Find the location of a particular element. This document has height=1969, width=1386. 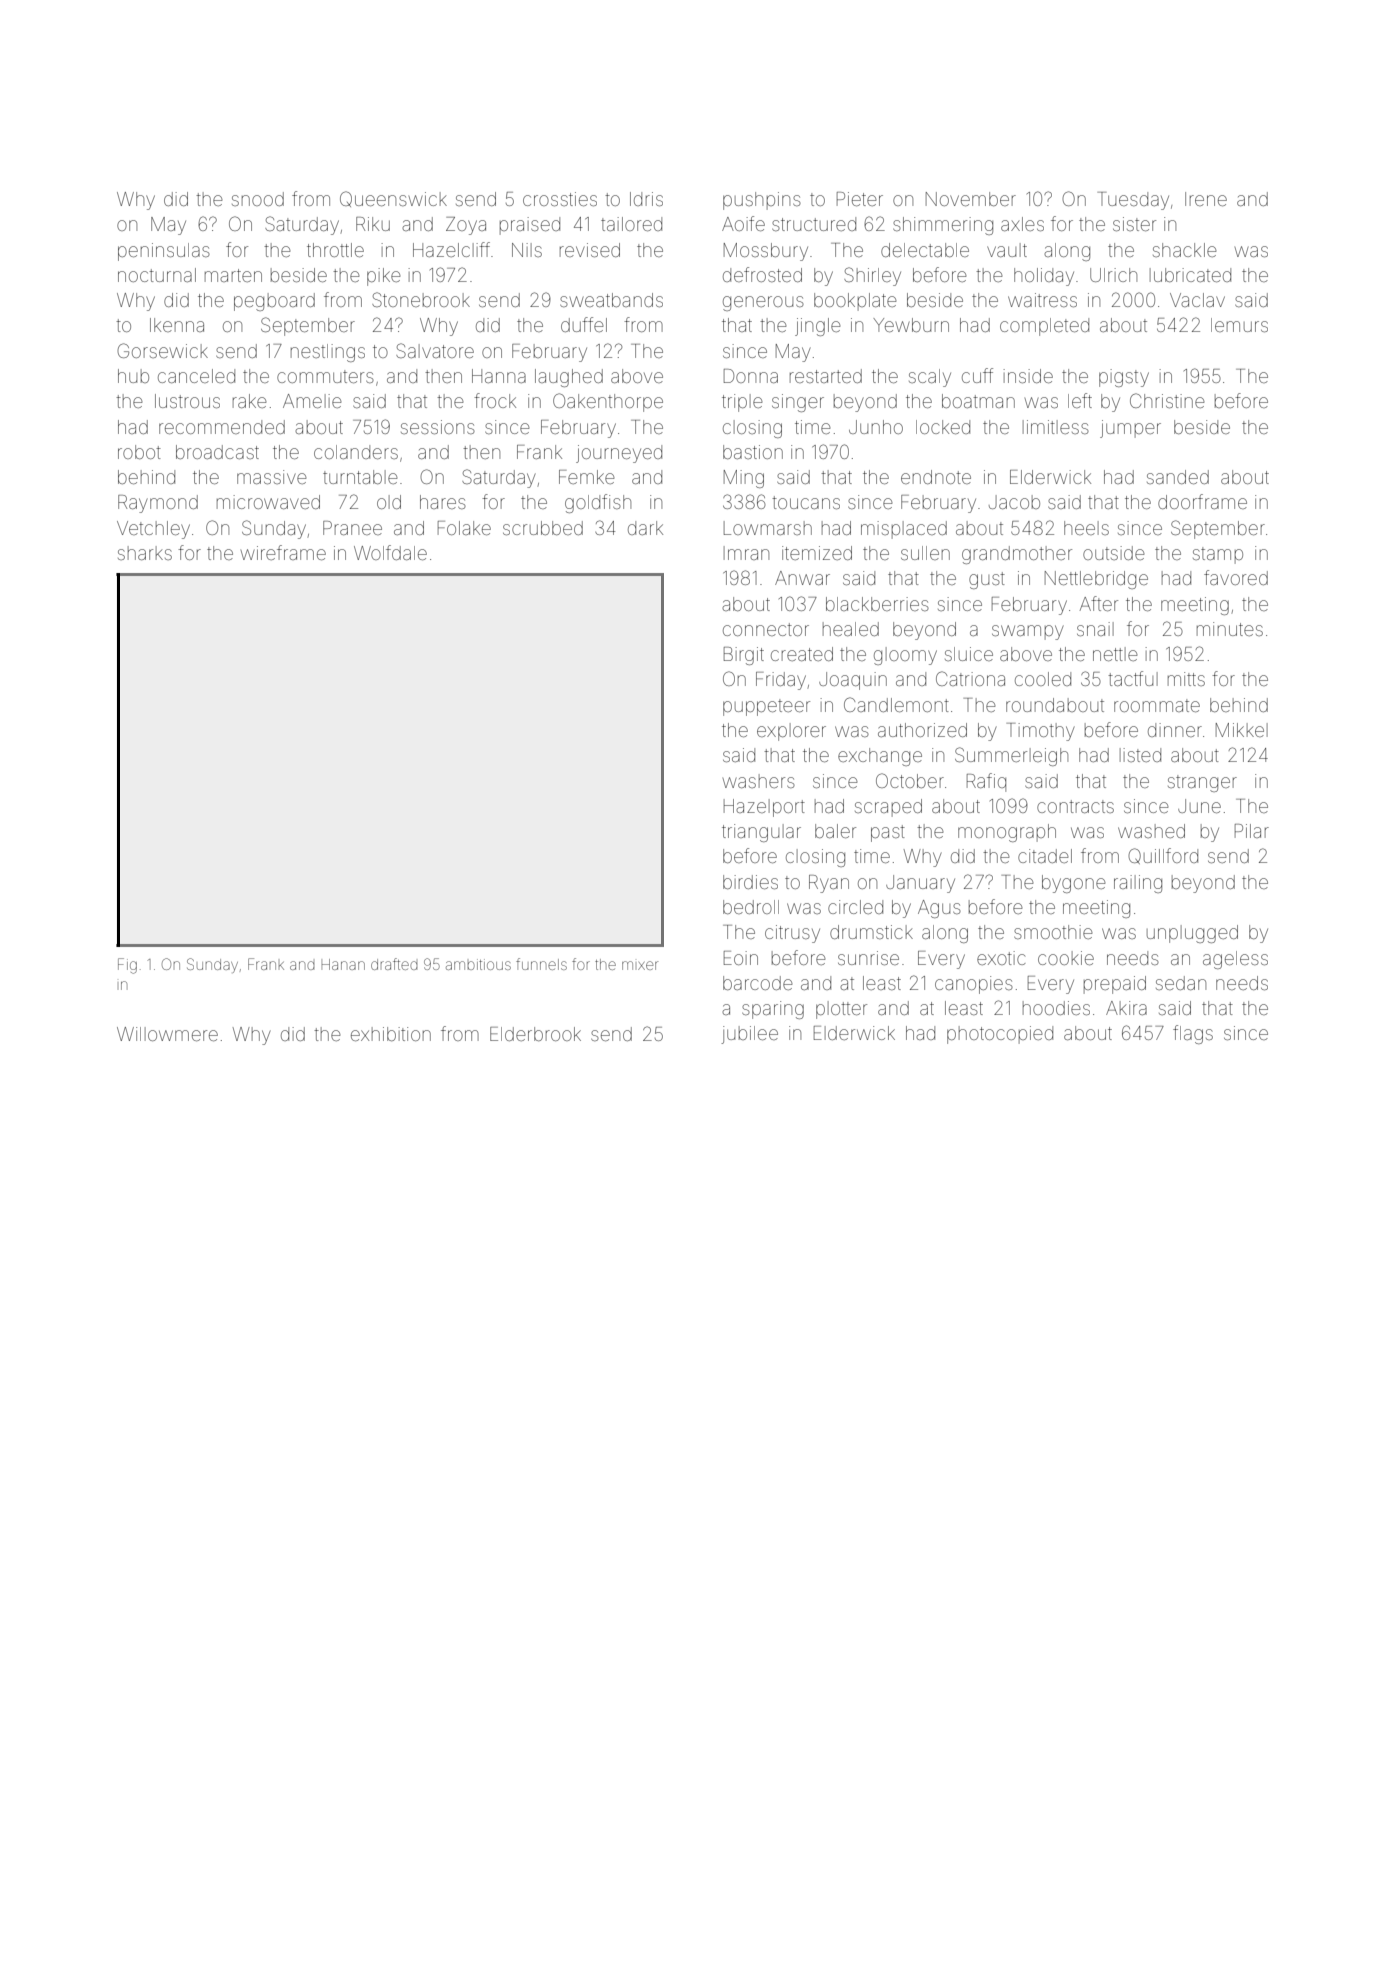

Irene is located at coordinates (1206, 199).
